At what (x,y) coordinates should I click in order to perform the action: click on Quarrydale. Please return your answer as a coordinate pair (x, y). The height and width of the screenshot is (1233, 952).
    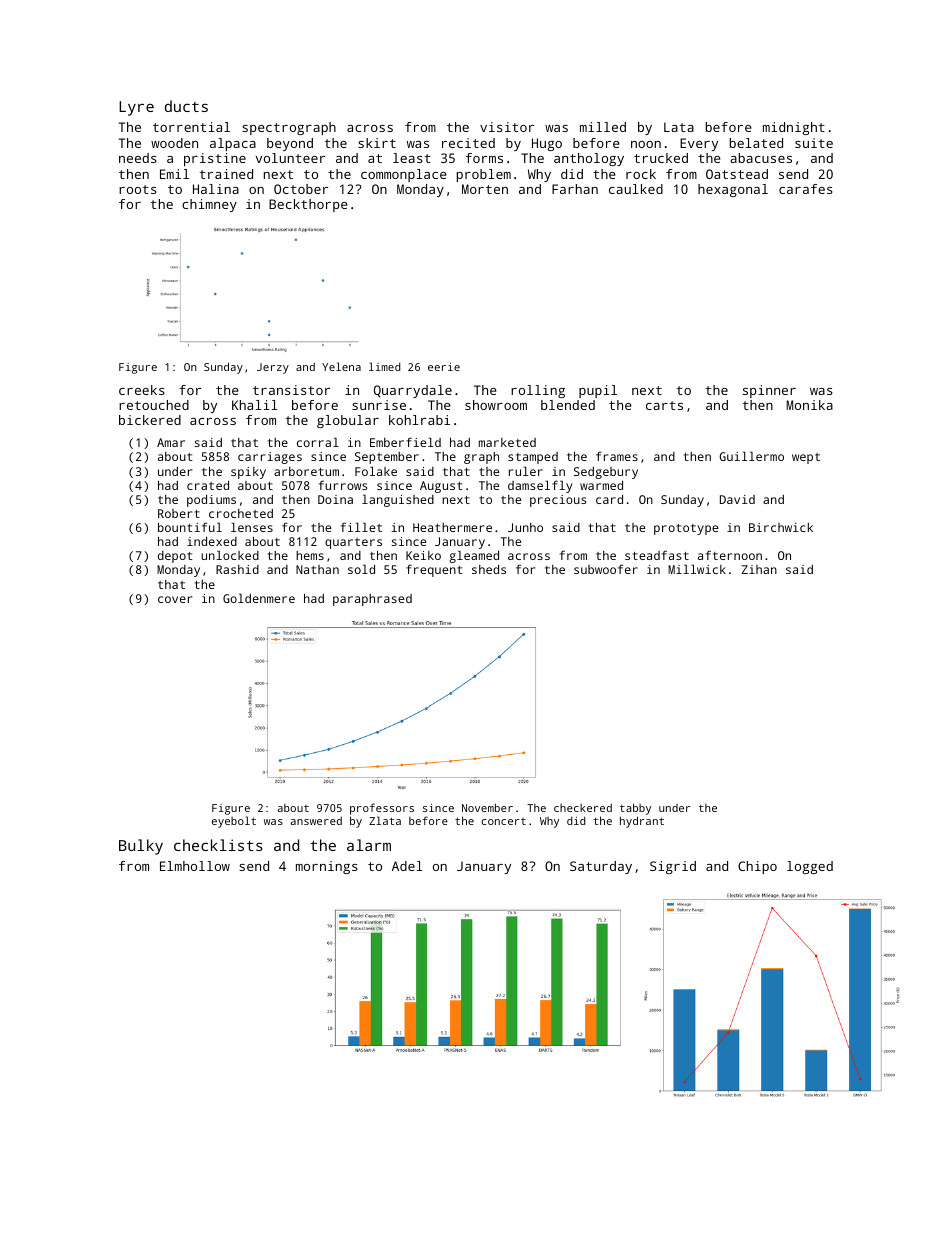
    Looking at the image, I should click on (413, 391).
